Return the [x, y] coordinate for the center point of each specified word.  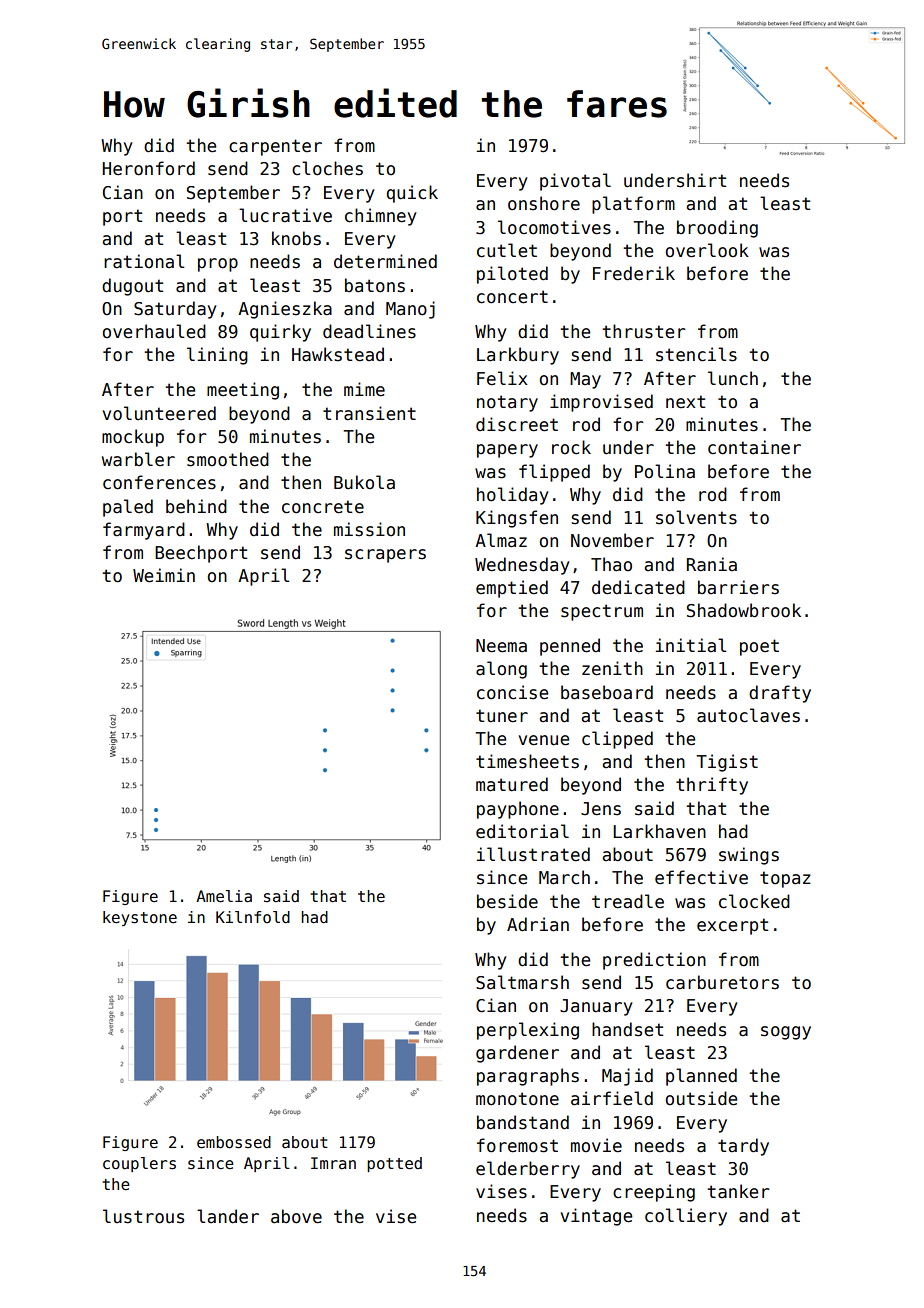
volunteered [159, 413]
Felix [502, 378]
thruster [644, 331]
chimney [380, 217]
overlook [707, 250]
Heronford [148, 168]
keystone [140, 918]
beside [507, 901]
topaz [785, 879]
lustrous [143, 1216]
